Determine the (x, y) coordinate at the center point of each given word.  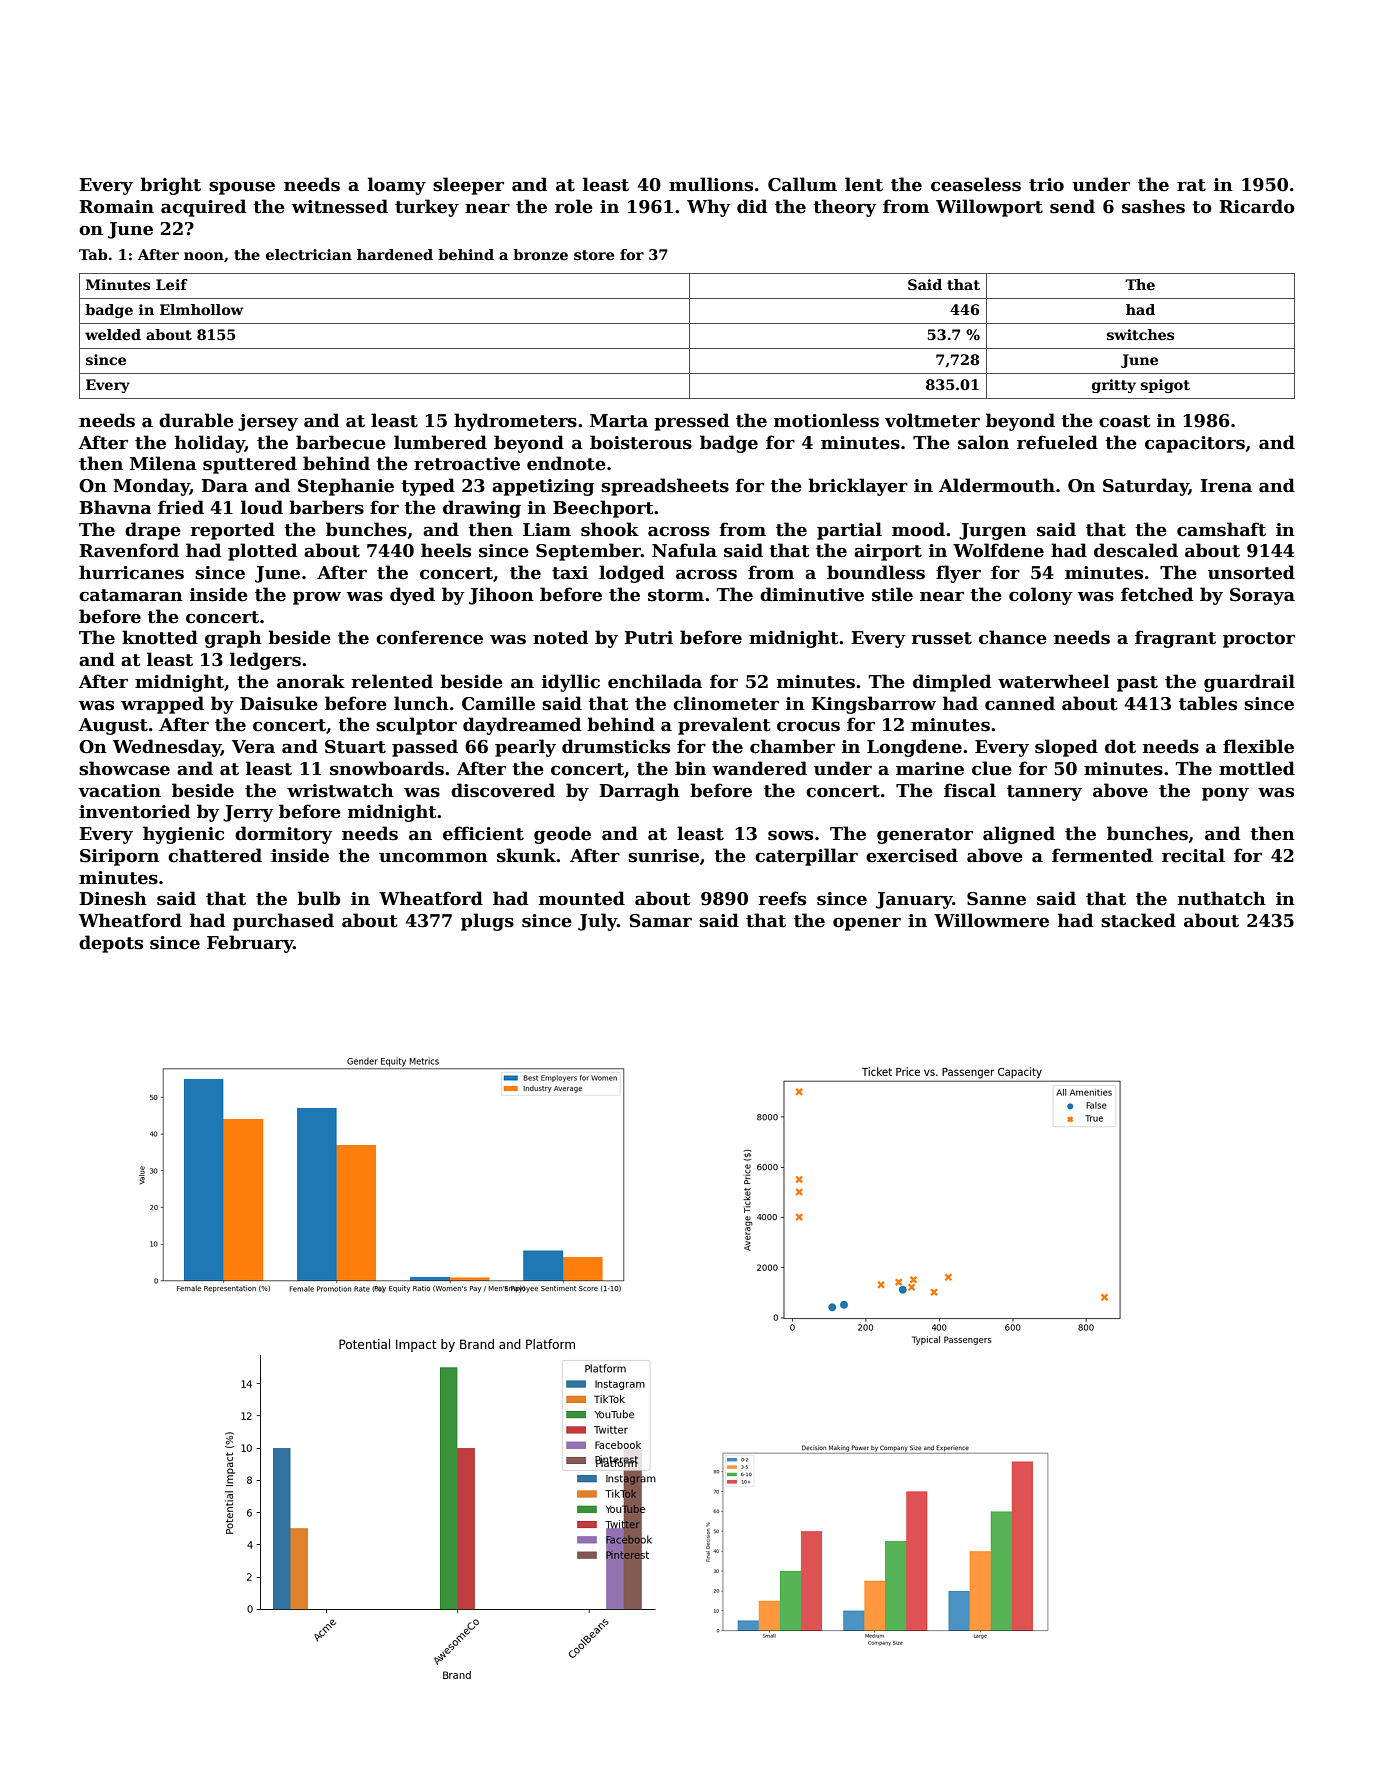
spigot (1165, 386)
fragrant (1175, 639)
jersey (268, 422)
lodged (631, 574)
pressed (691, 422)
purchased (283, 922)
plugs (487, 922)
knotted (160, 637)
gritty (1114, 386)
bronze (540, 254)
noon (204, 256)
